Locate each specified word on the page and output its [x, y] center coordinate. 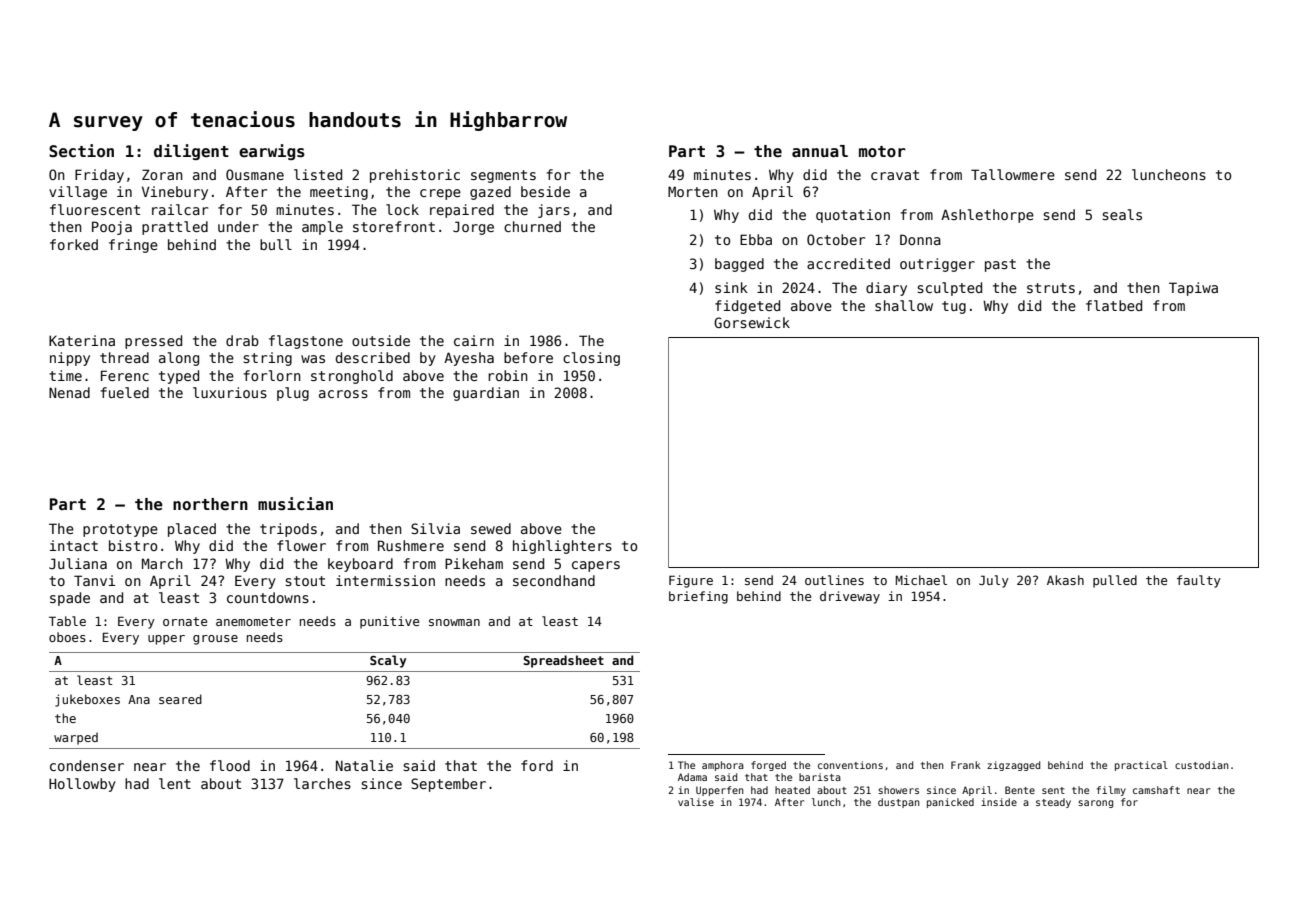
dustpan [899, 803]
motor [882, 152]
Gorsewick [752, 322]
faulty [1199, 581]
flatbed [1114, 305]
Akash [1065, 580]
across [343, 394]
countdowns [268, 597]
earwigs [272, 152]
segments [503, 176]
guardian [486, 394]
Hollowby [82, 785]
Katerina [82, 340]
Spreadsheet [563, 661]
